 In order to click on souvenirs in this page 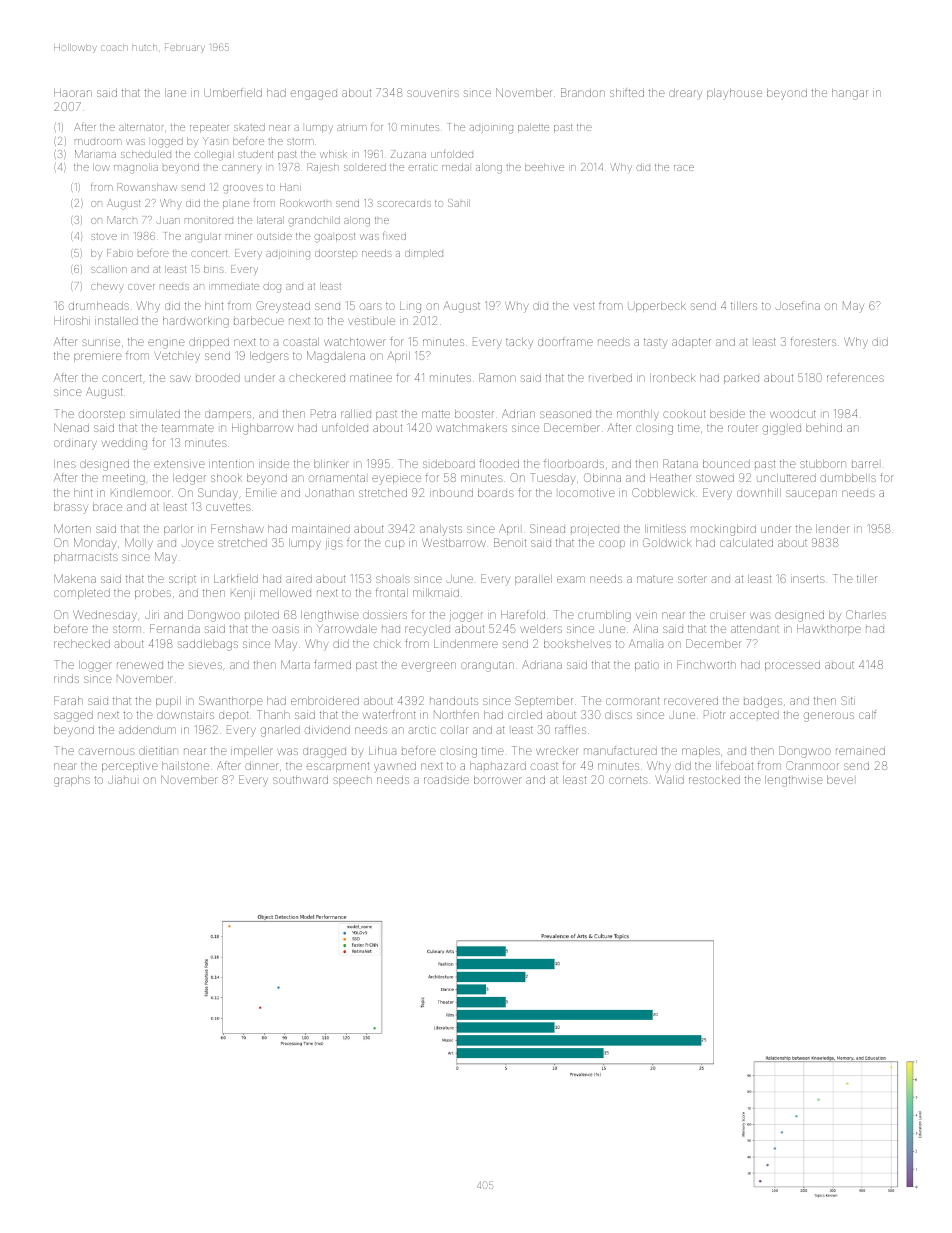, I will do `click(433, 93)`.
